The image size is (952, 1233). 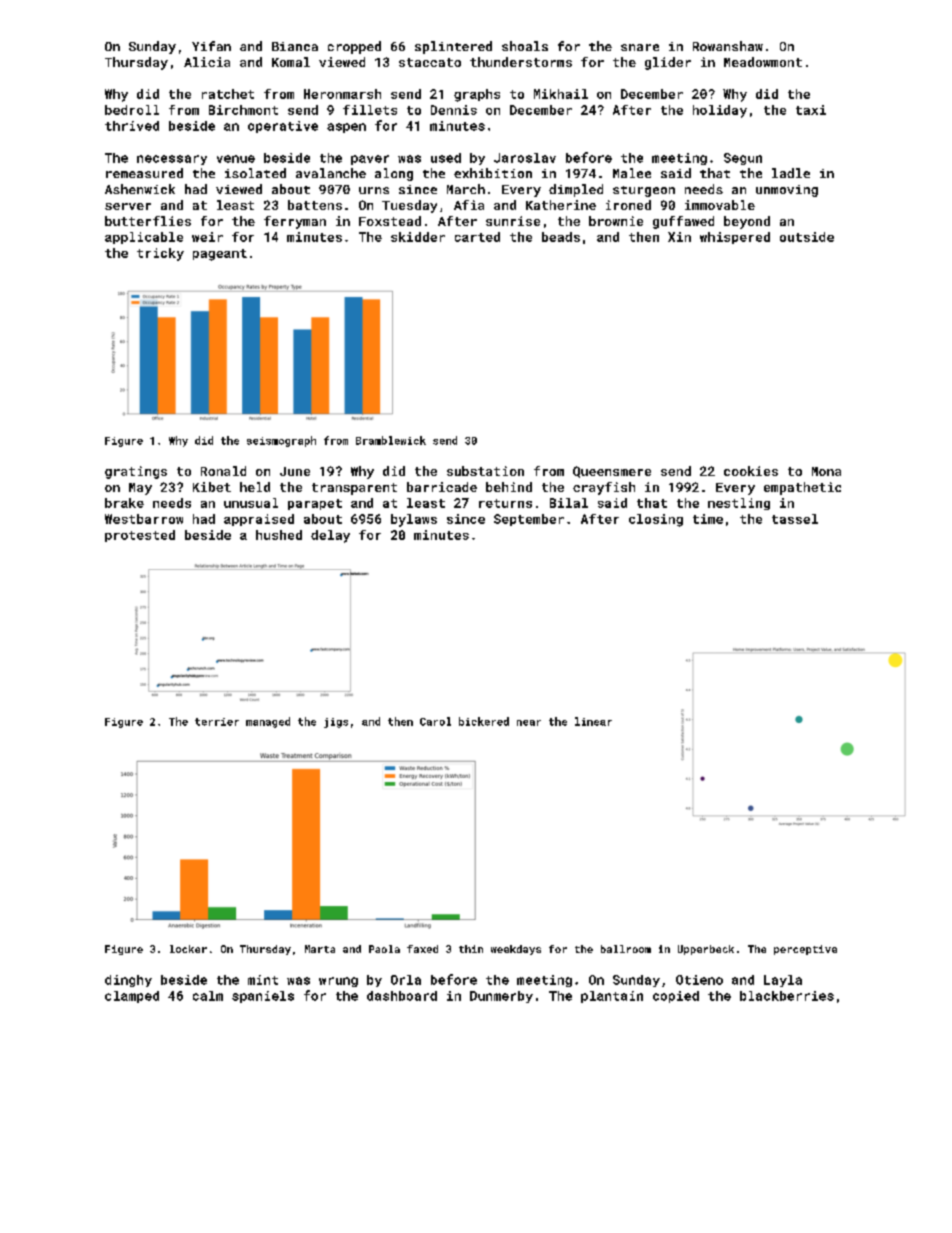 What do you see at coordinates (640, 47) in the image?
I see `snare` at bounding box center [640, 47].
